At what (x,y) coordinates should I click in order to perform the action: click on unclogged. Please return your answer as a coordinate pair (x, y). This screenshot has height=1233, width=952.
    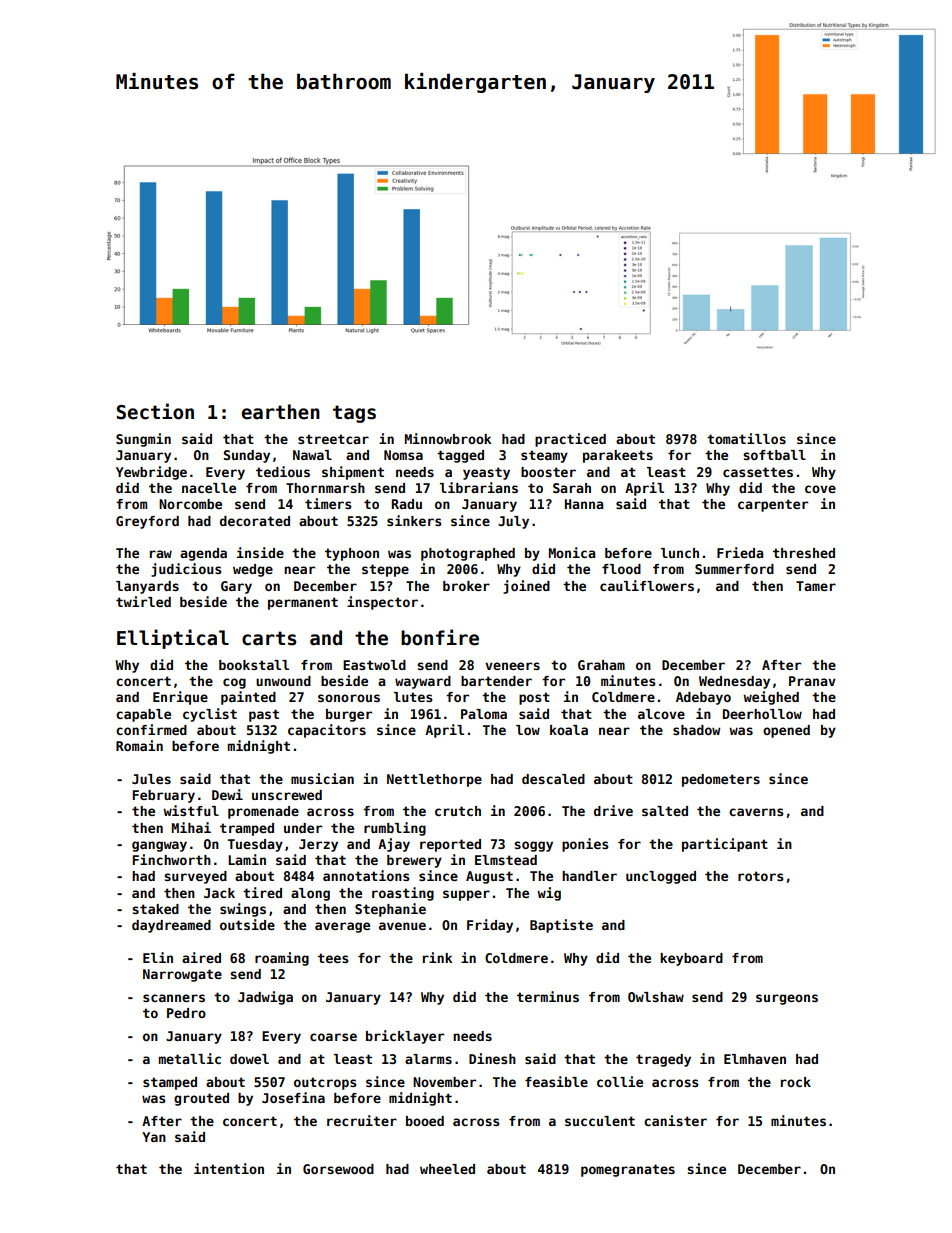
    Looking at the image, I should click on (661, 877).
